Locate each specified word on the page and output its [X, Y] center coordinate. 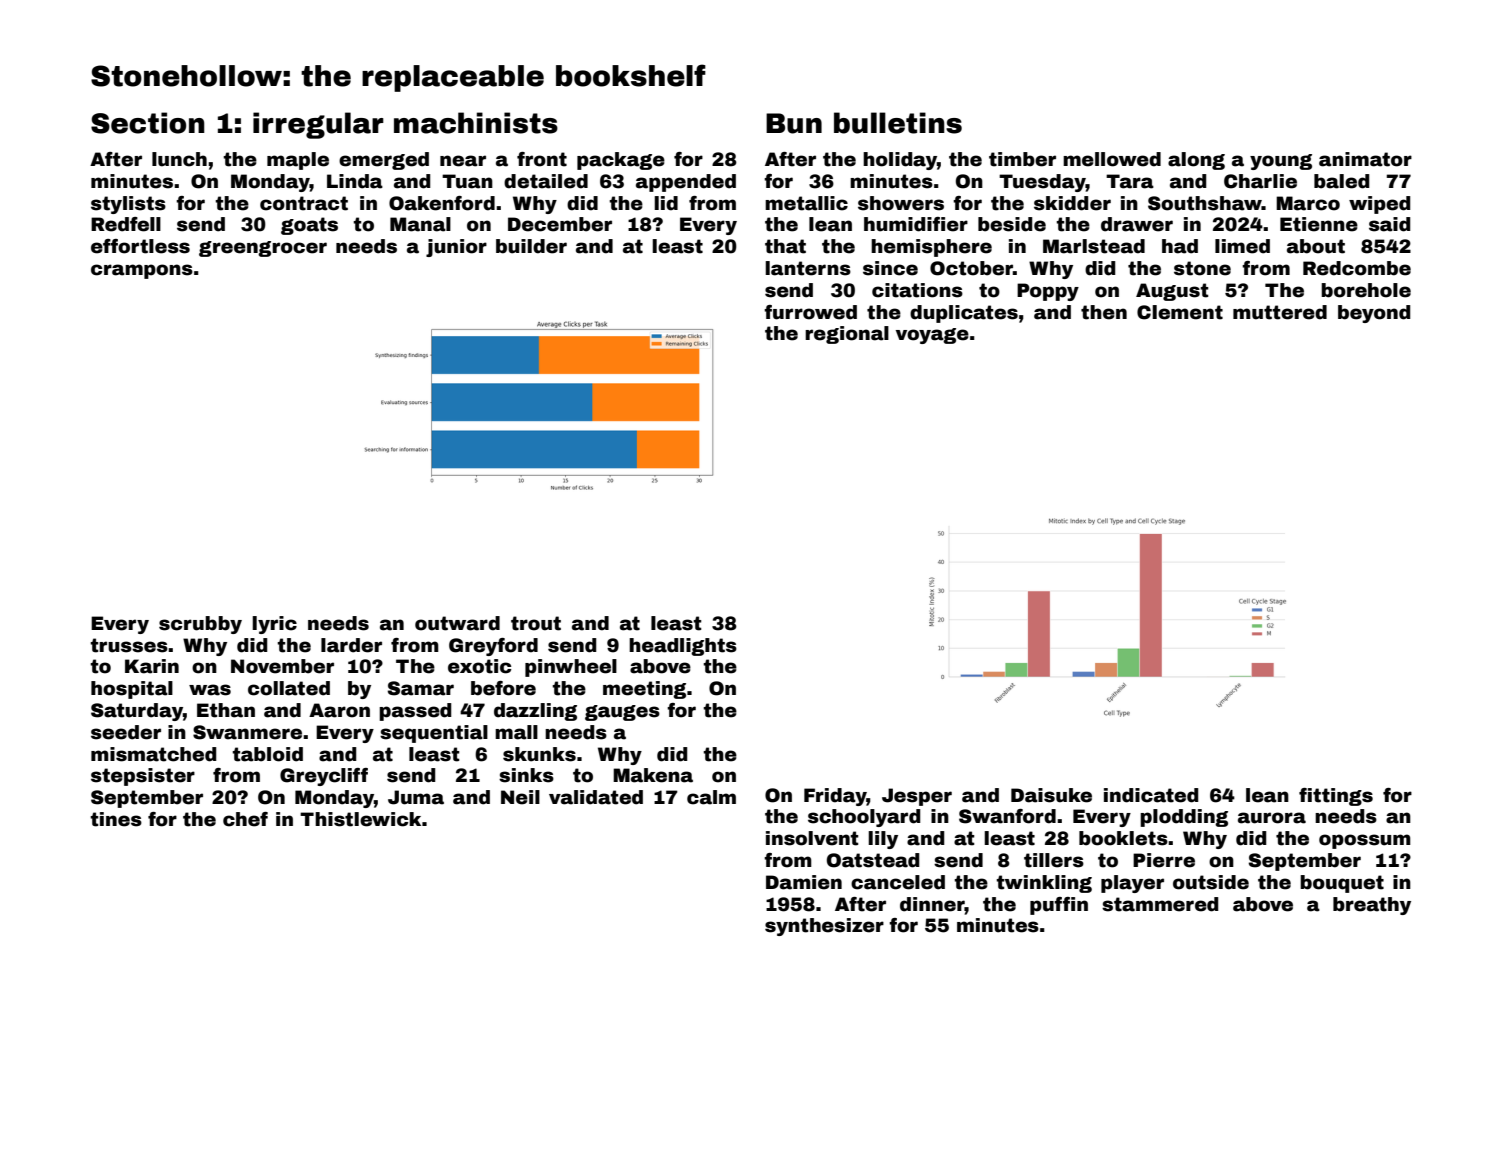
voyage [932, 336]
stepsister [143, 777]
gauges [622, 713]
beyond [1374, 314]
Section [148, 123]
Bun [794, 123]
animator [1365, 159]
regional [847, 335]
